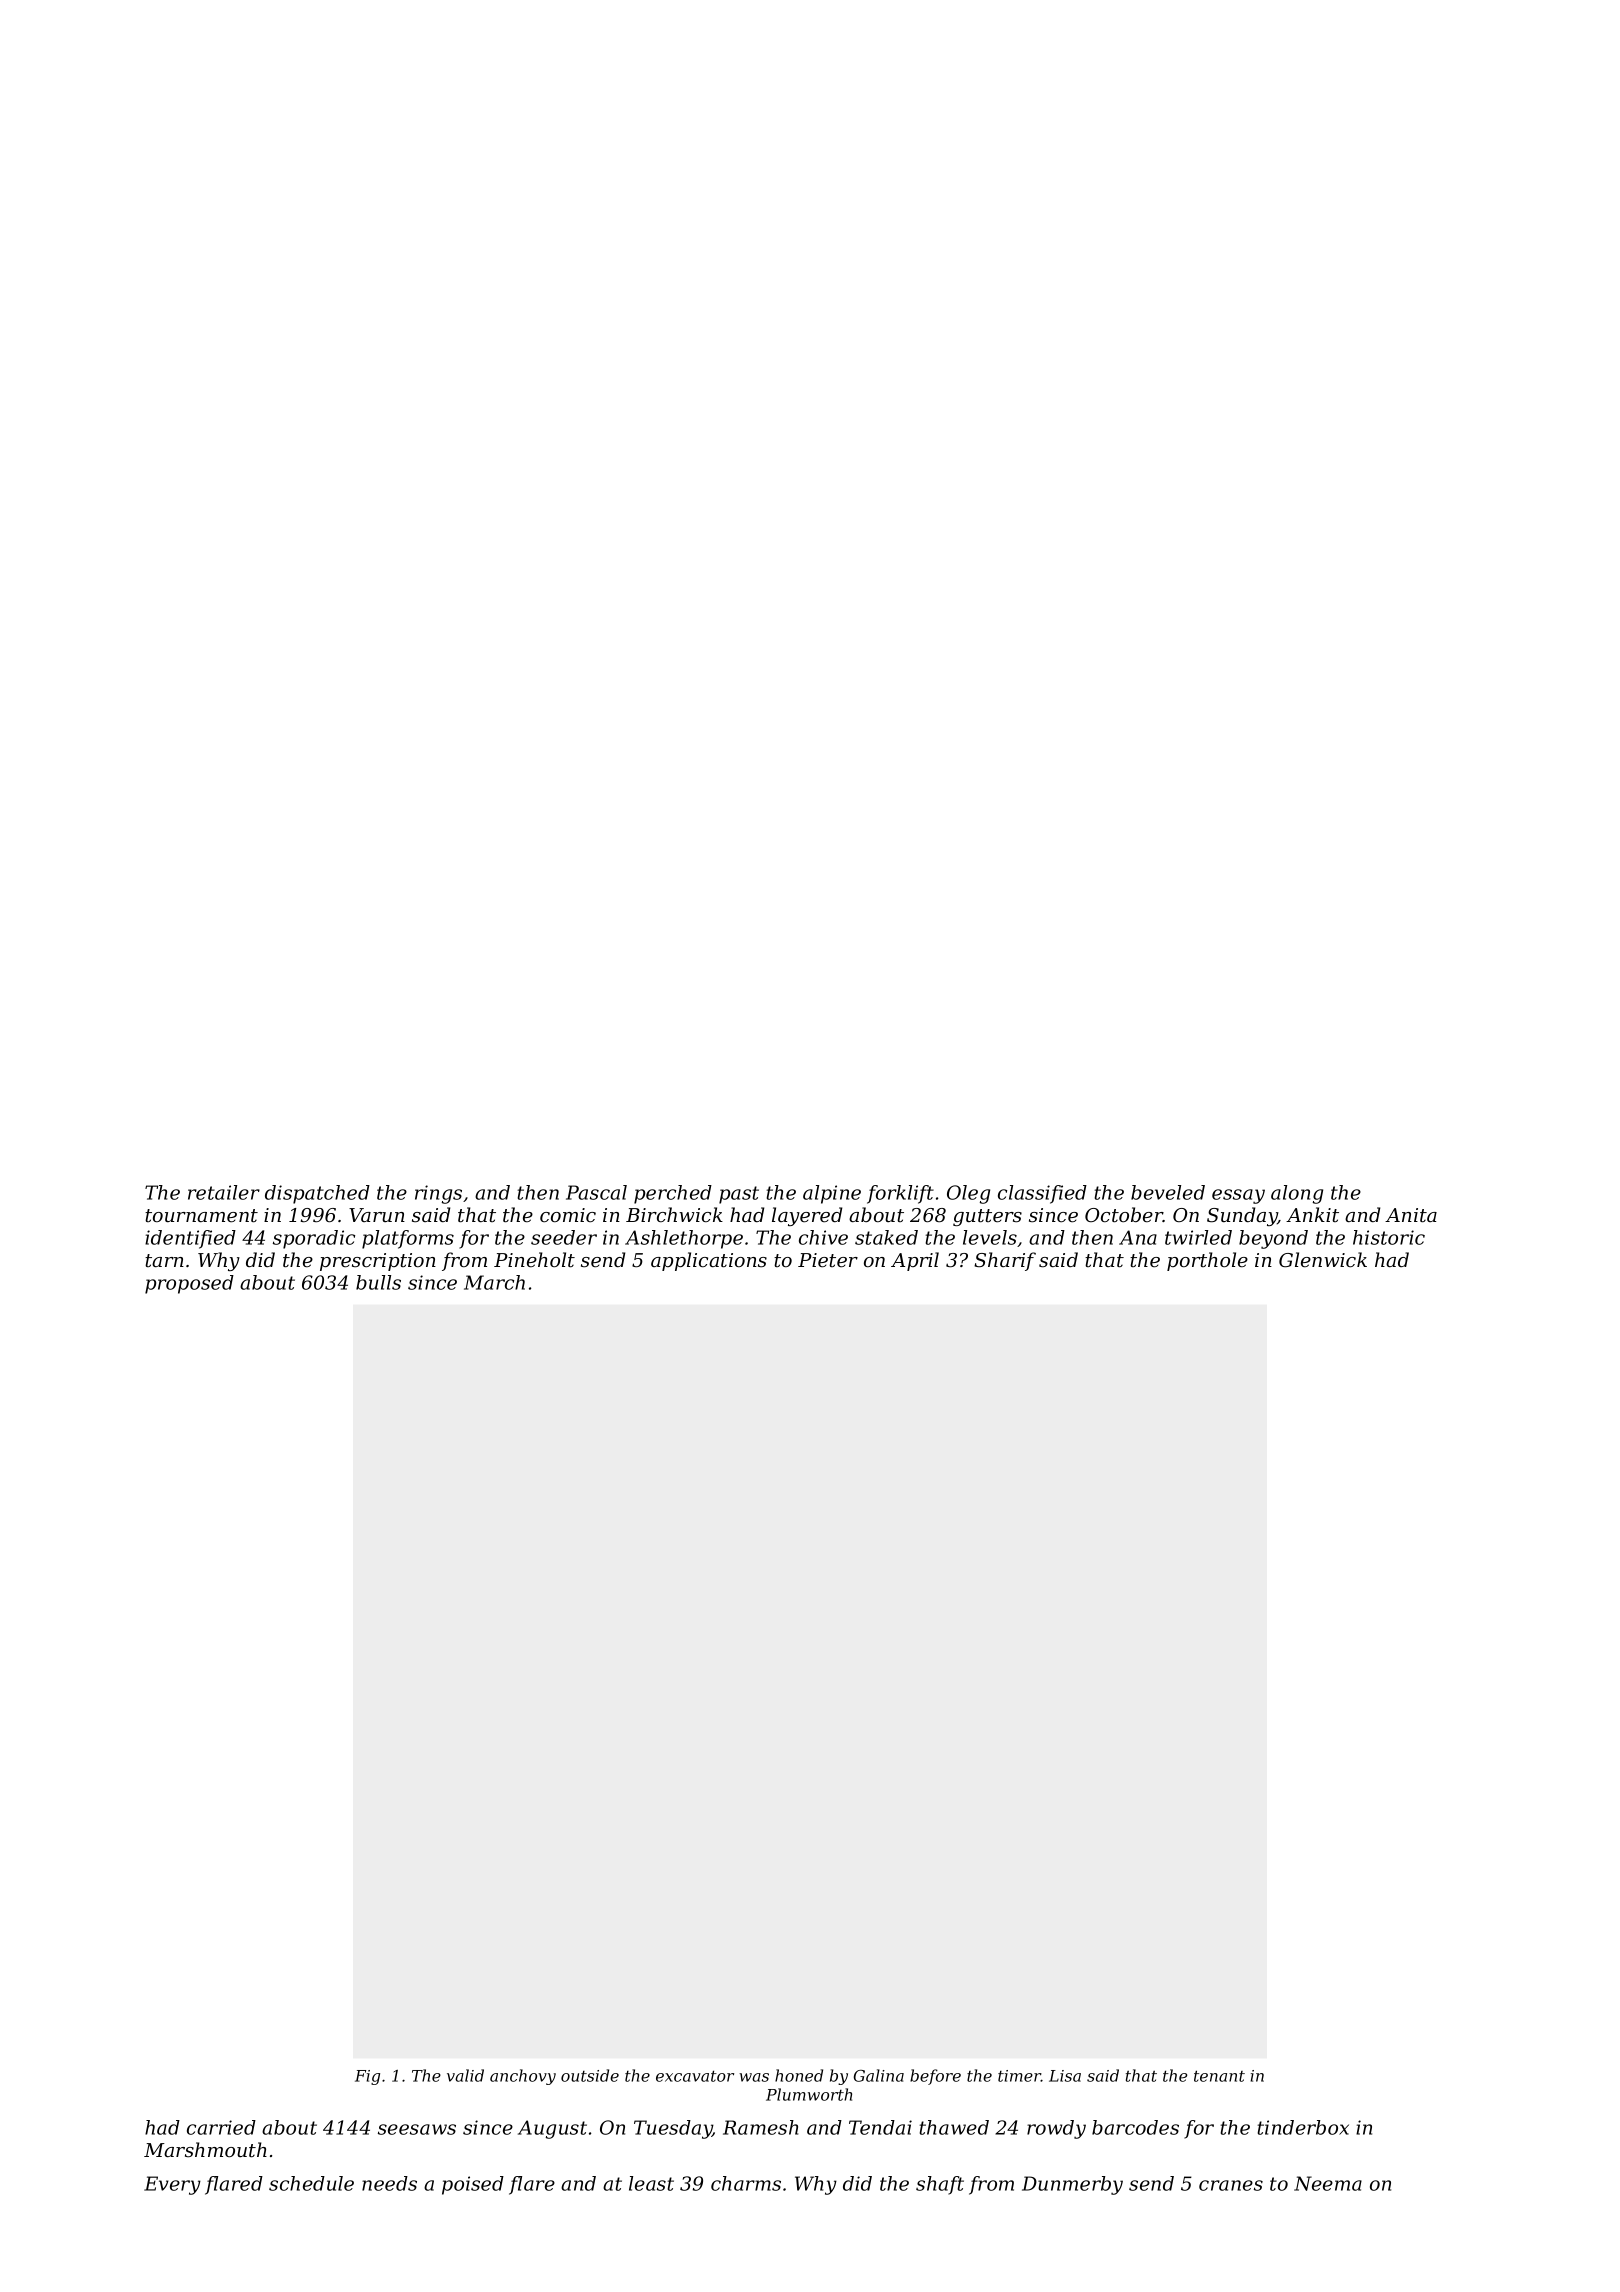 This document has height=2292, width=1620. I want to click on Sharif, so click(1005, 1261).
